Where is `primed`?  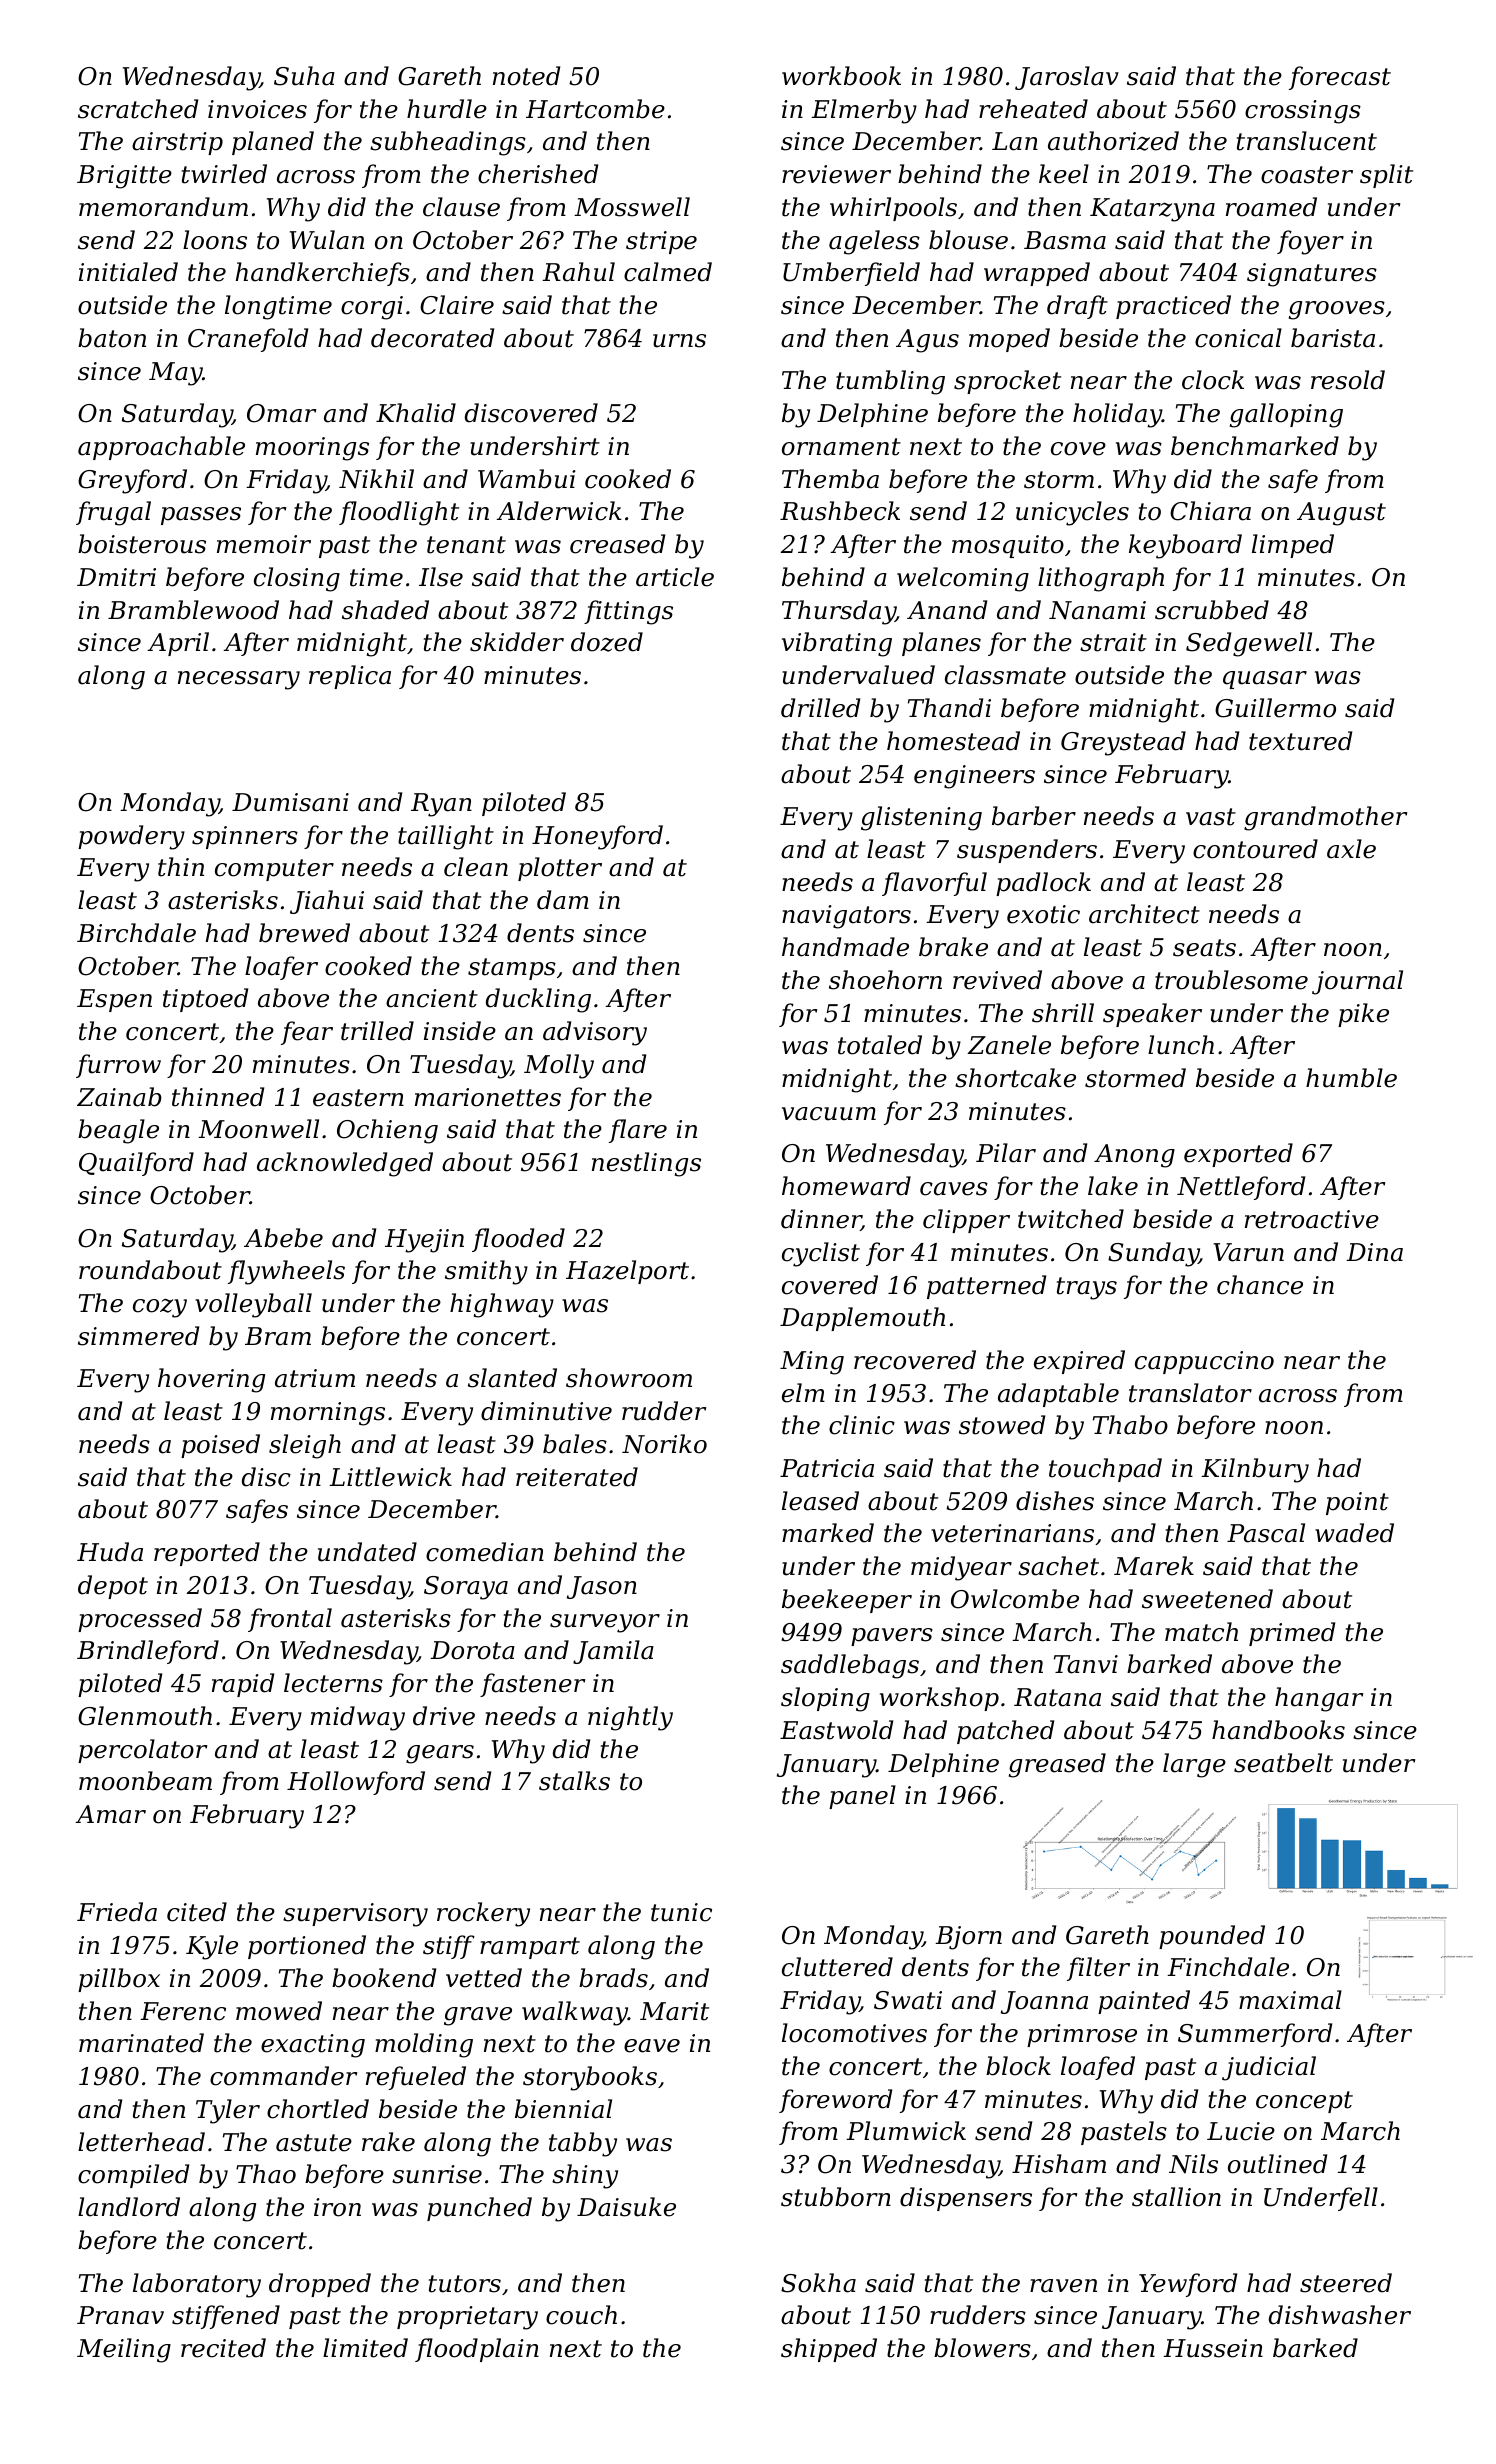
primed is located at coordinates (1292, 1634).
